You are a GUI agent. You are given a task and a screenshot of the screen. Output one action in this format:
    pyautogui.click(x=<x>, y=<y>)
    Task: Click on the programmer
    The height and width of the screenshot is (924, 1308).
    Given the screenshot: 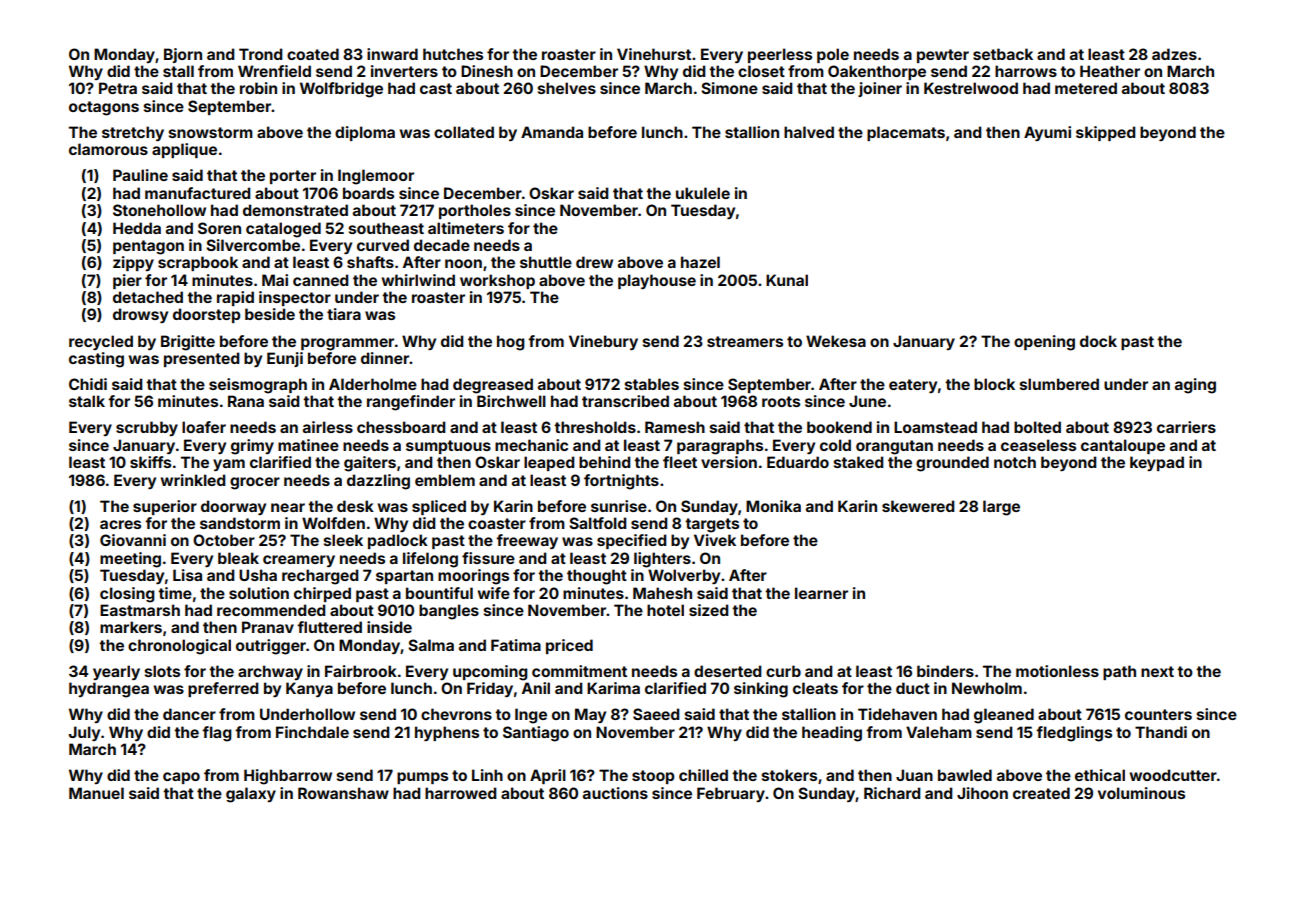 What is the action you would take?
    pyautogui.click(x=347, y=344)
